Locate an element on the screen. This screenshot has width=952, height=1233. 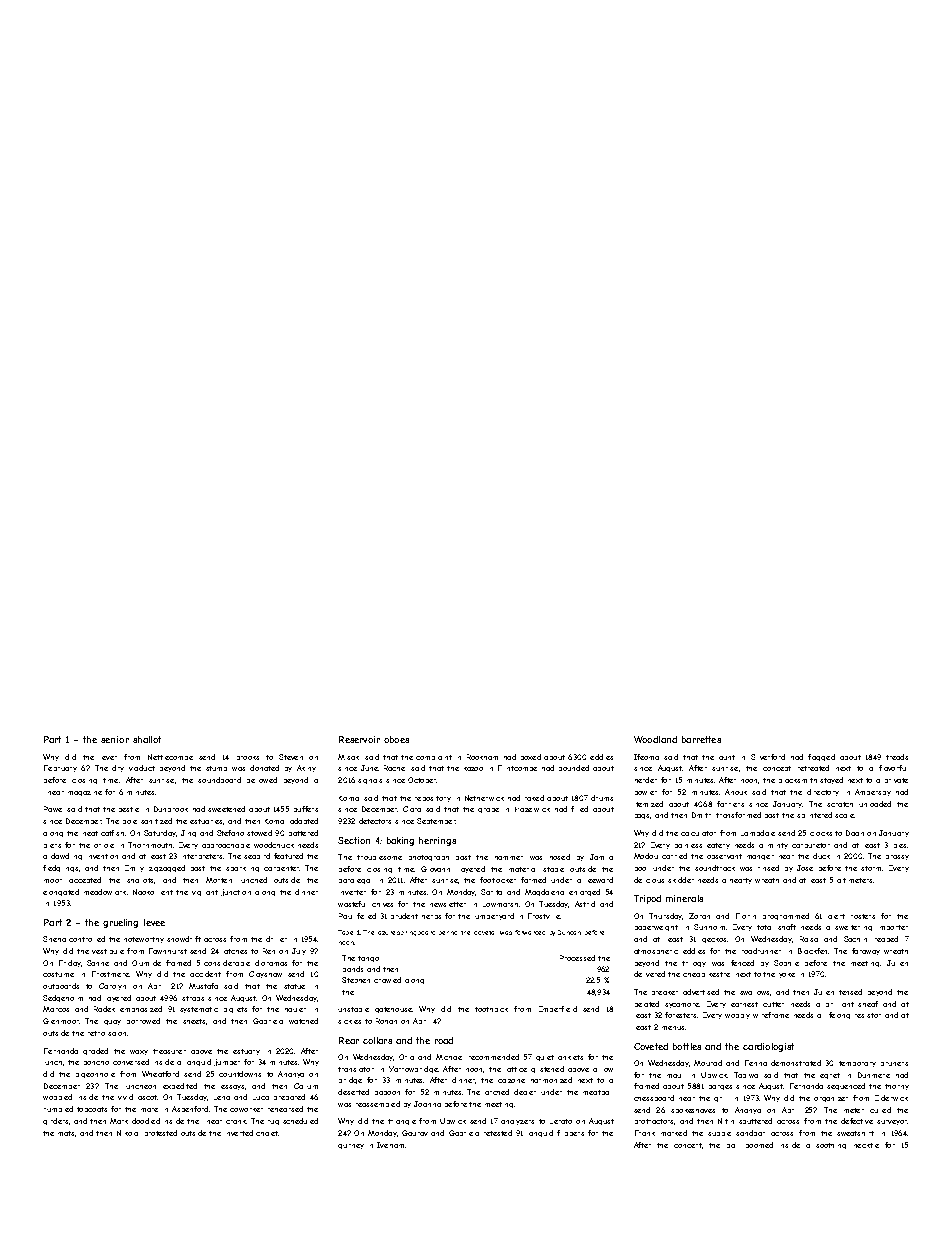
arched is located at coordinates (497, 1092).
